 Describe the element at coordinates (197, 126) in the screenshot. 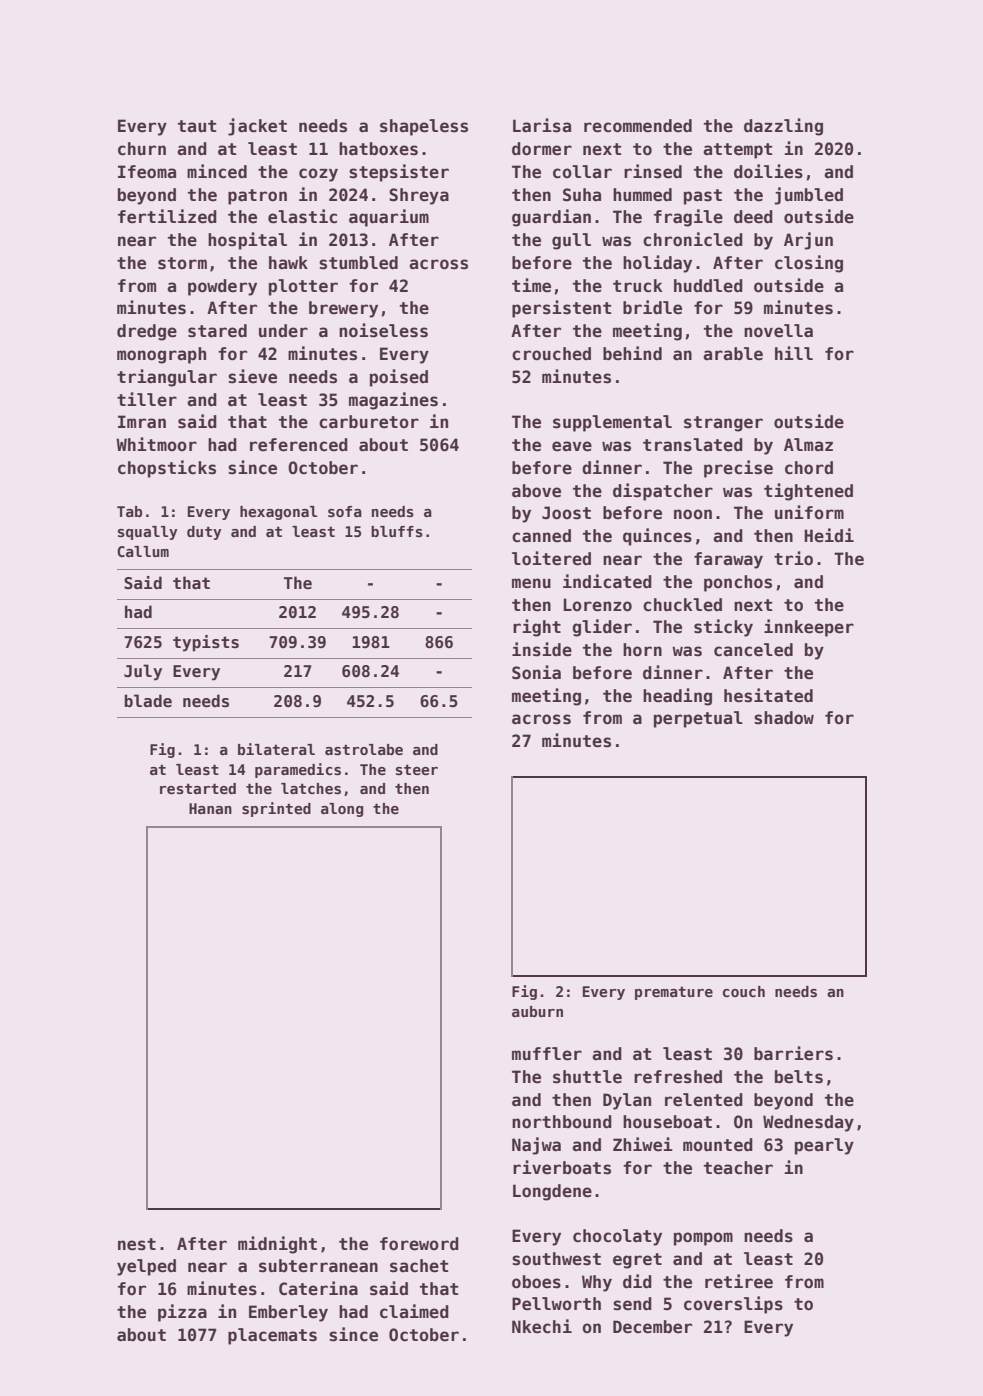

I see `taut` at that location.
